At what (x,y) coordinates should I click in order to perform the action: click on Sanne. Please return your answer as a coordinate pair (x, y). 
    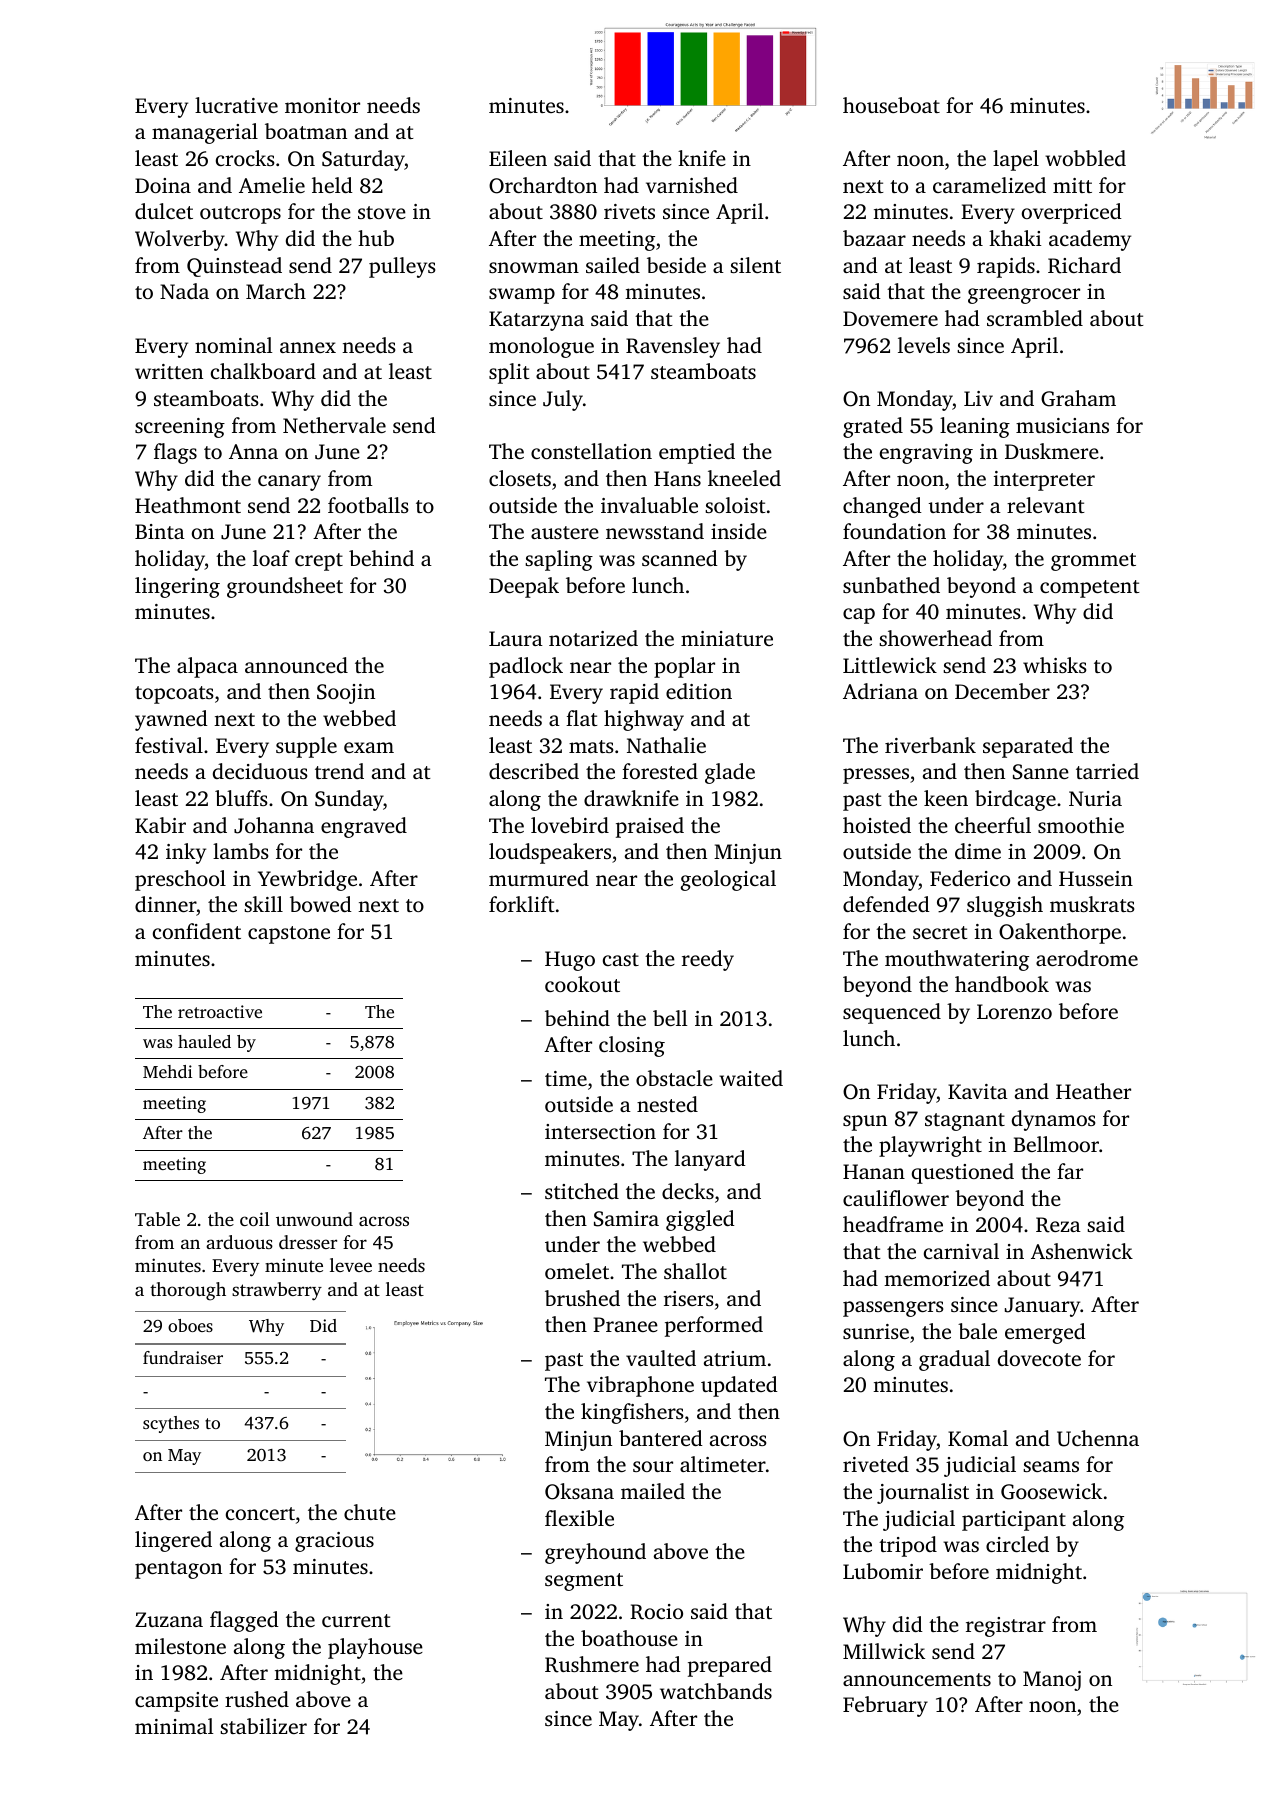
    Looking at the image, I should click on (1041, 772).
